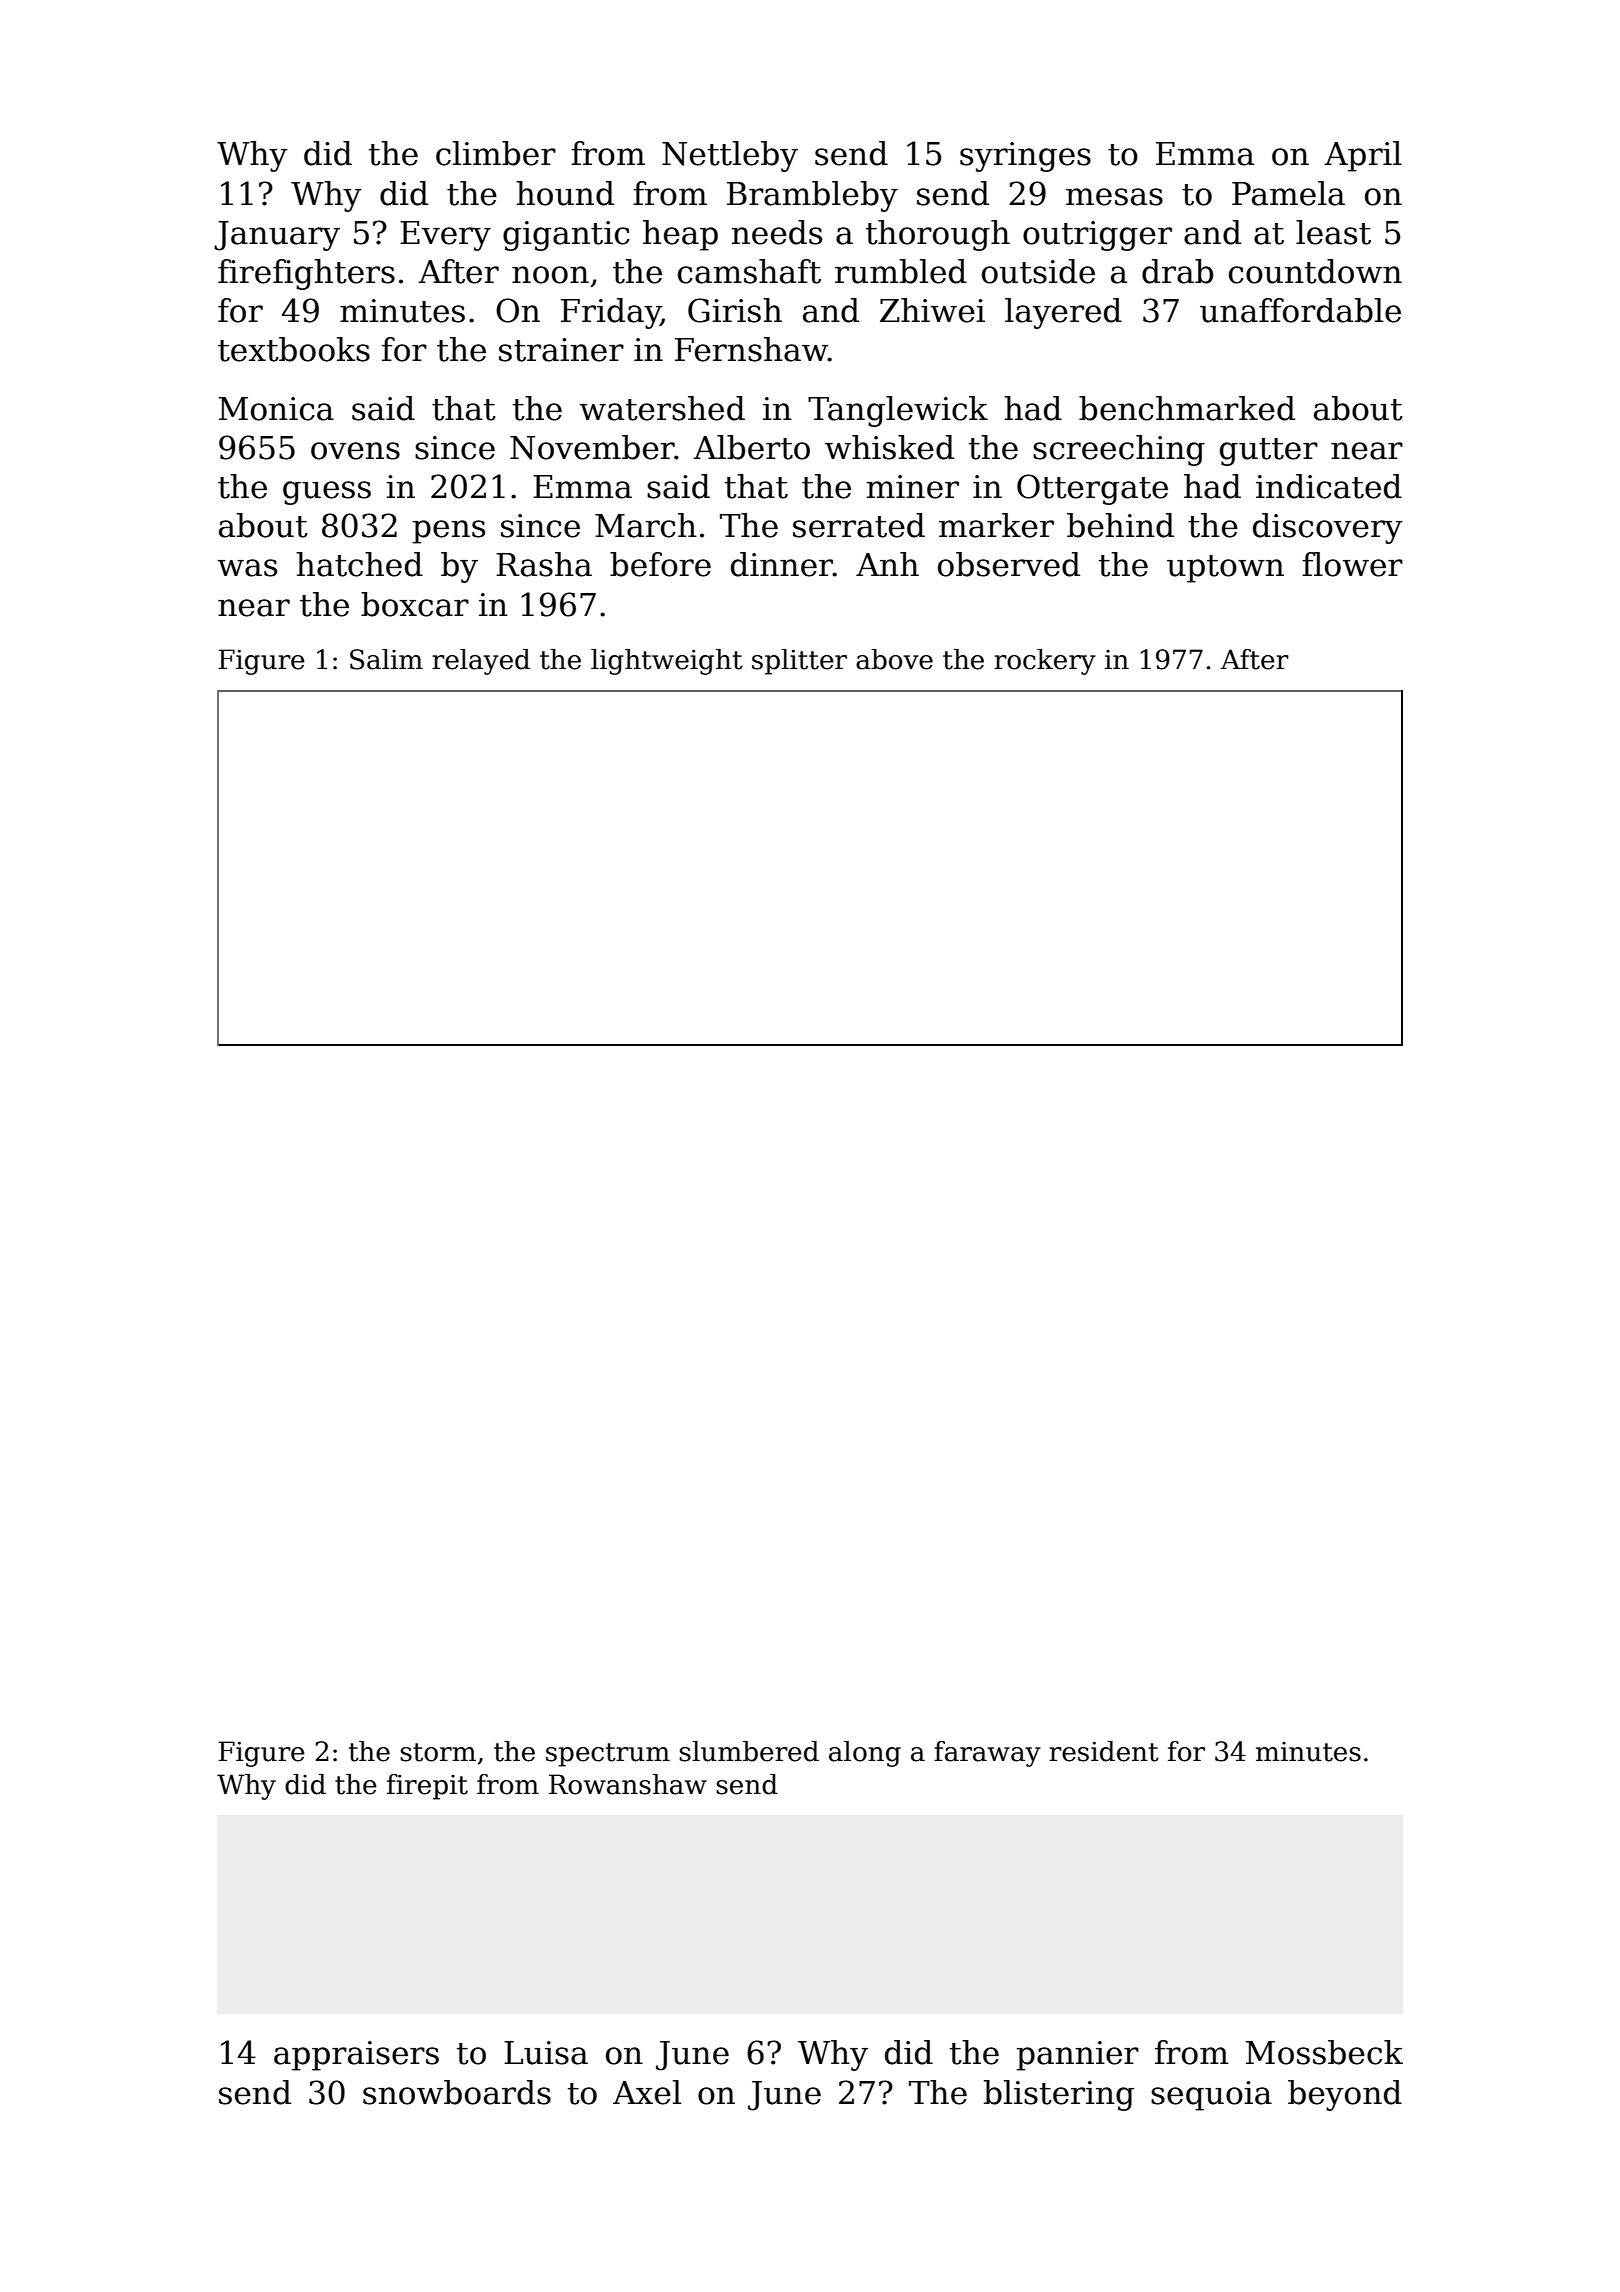 This screenshot has height=2292, width=1620. Describe the element at coordinates (565, 193) in the screenshot. I see `hound` at that location.
